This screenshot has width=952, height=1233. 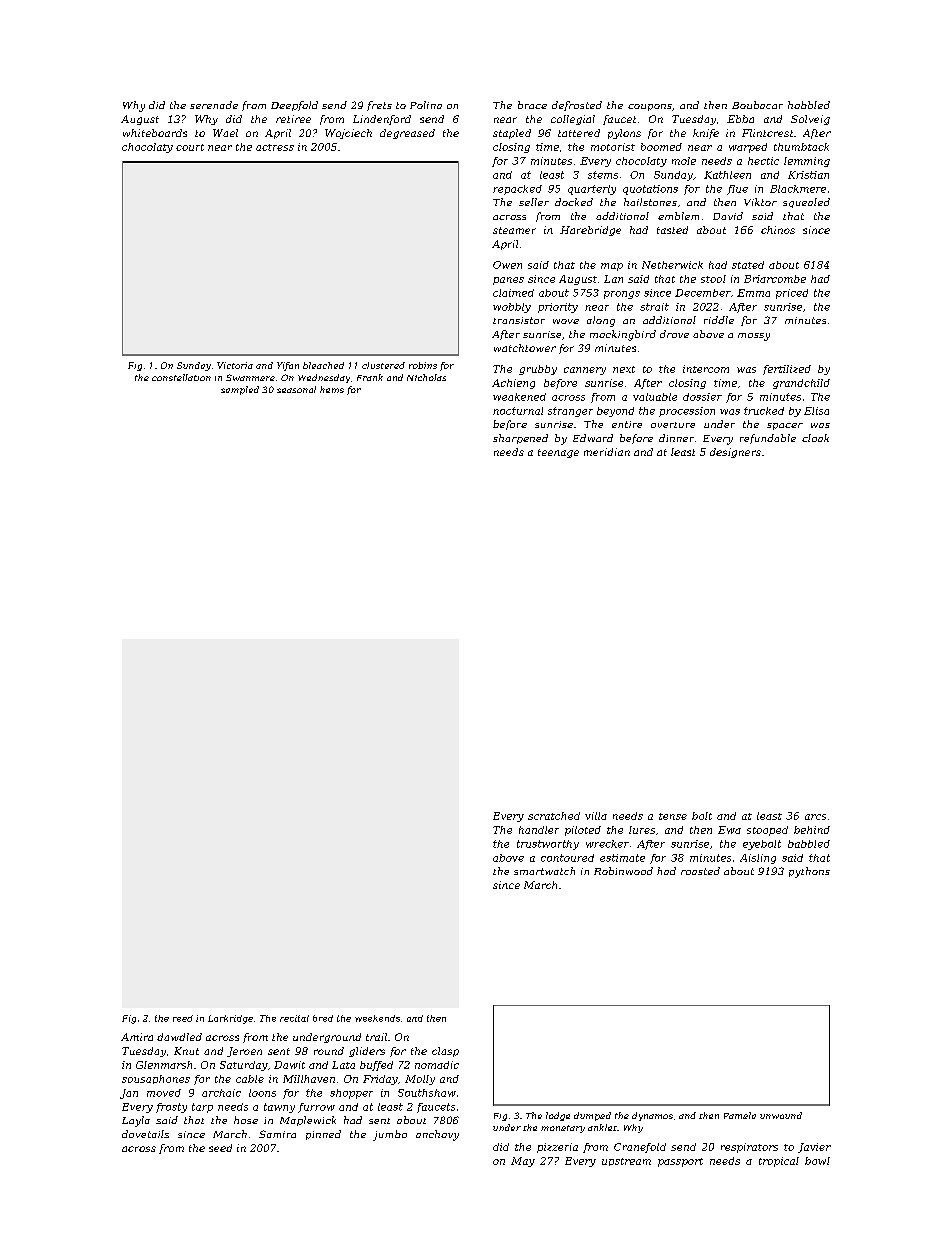 What do you see at coordinates (700, 871) in the screenshot?
I see `roasted` at bounding box center [700, 871].
